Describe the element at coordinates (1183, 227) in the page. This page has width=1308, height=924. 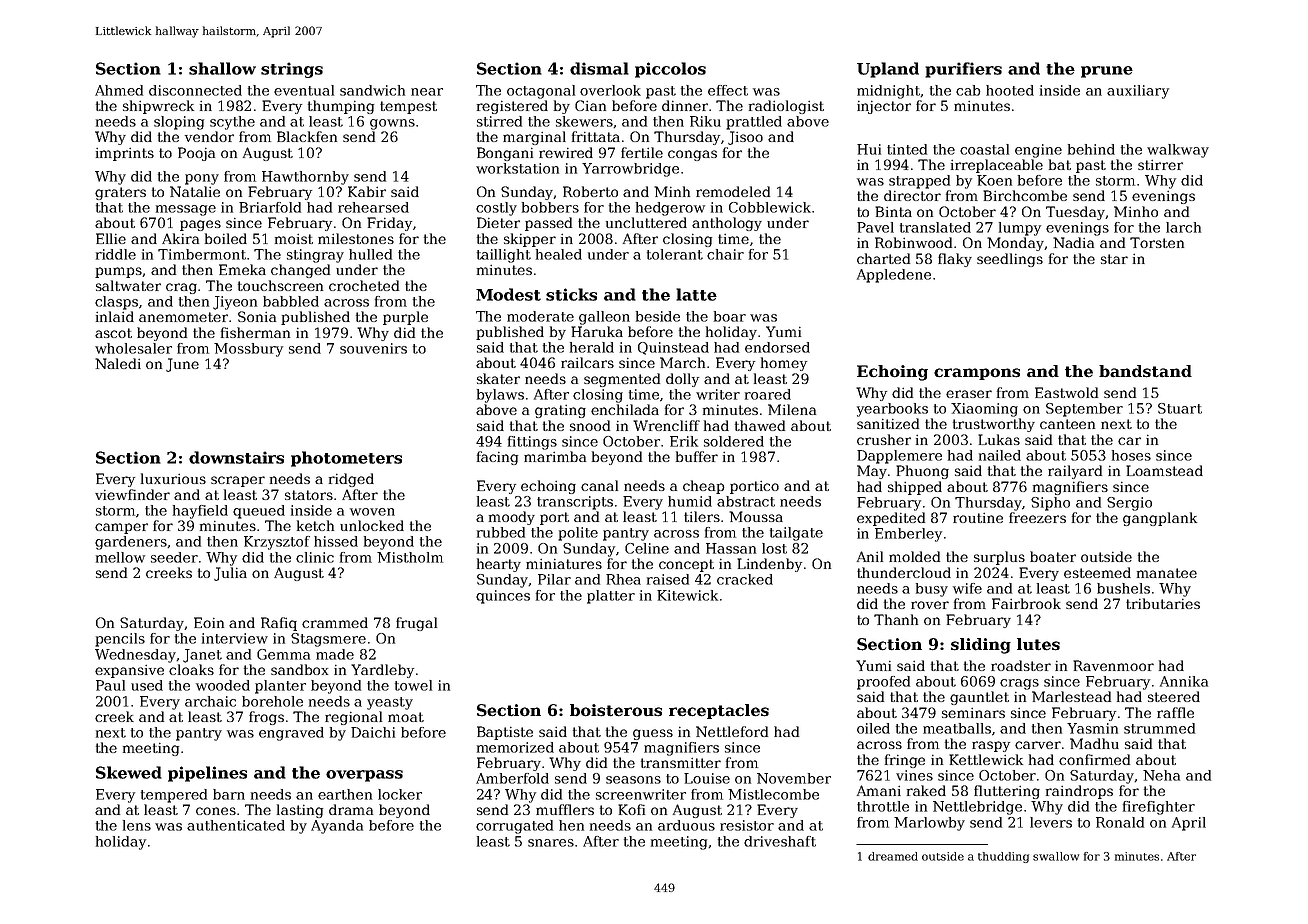
I see `larch` at that location.
